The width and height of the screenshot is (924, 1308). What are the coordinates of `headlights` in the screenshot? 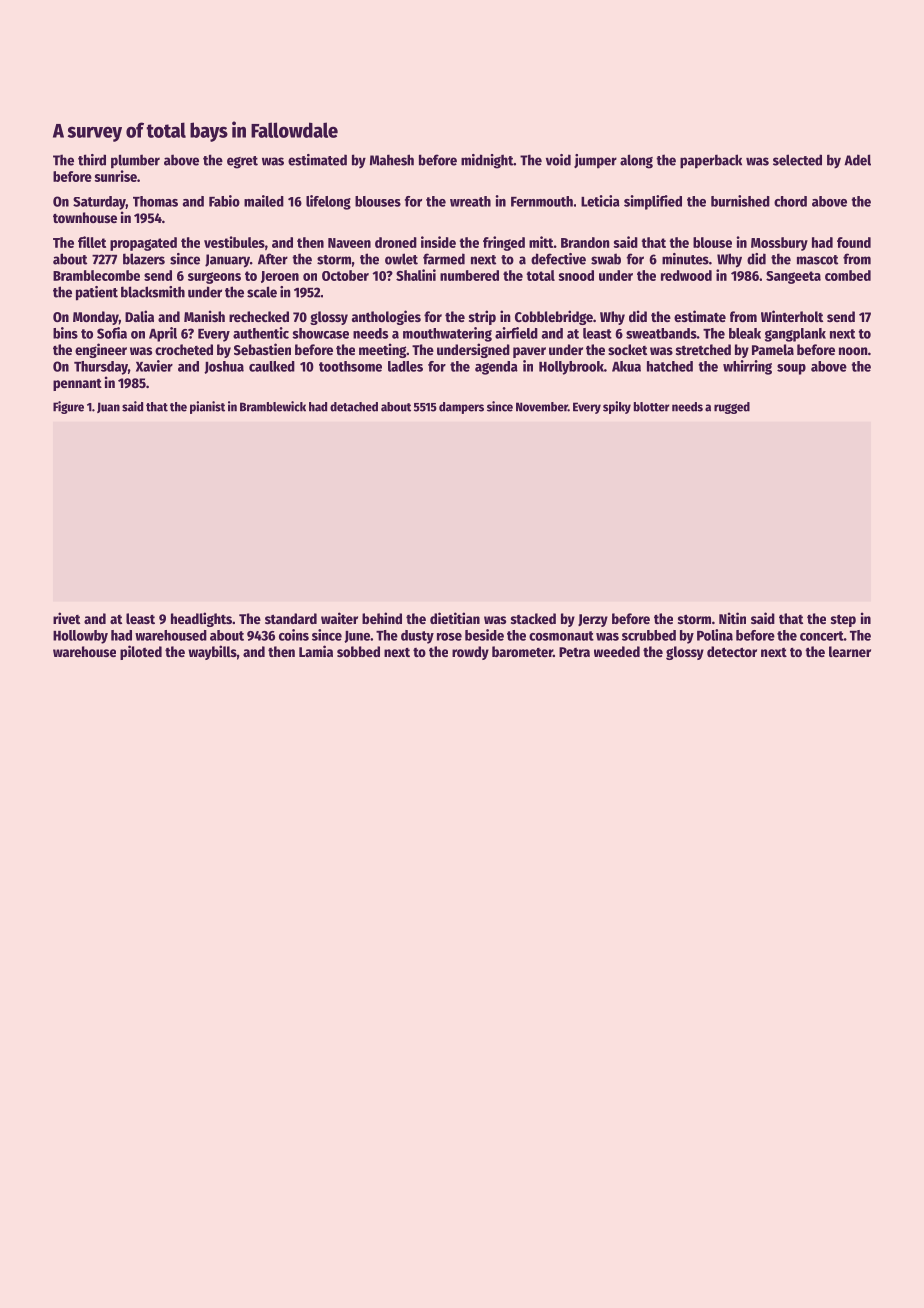 It's located at (201, 619).
